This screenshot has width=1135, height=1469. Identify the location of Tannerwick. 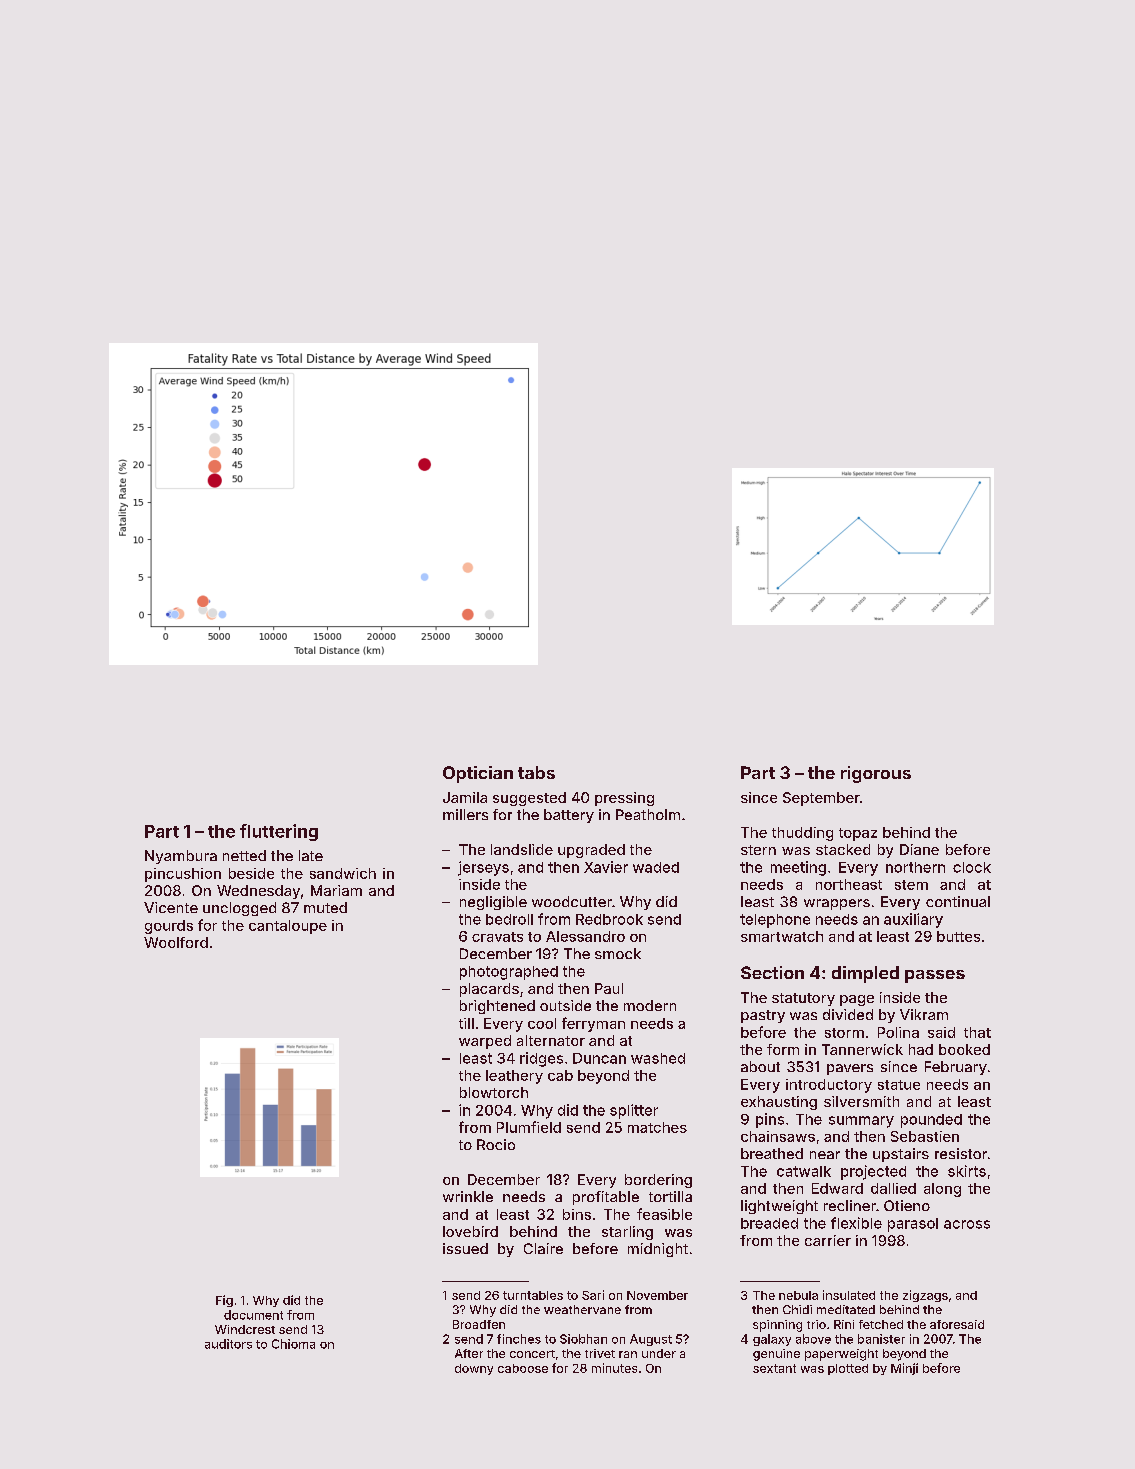
(862, 1049).
